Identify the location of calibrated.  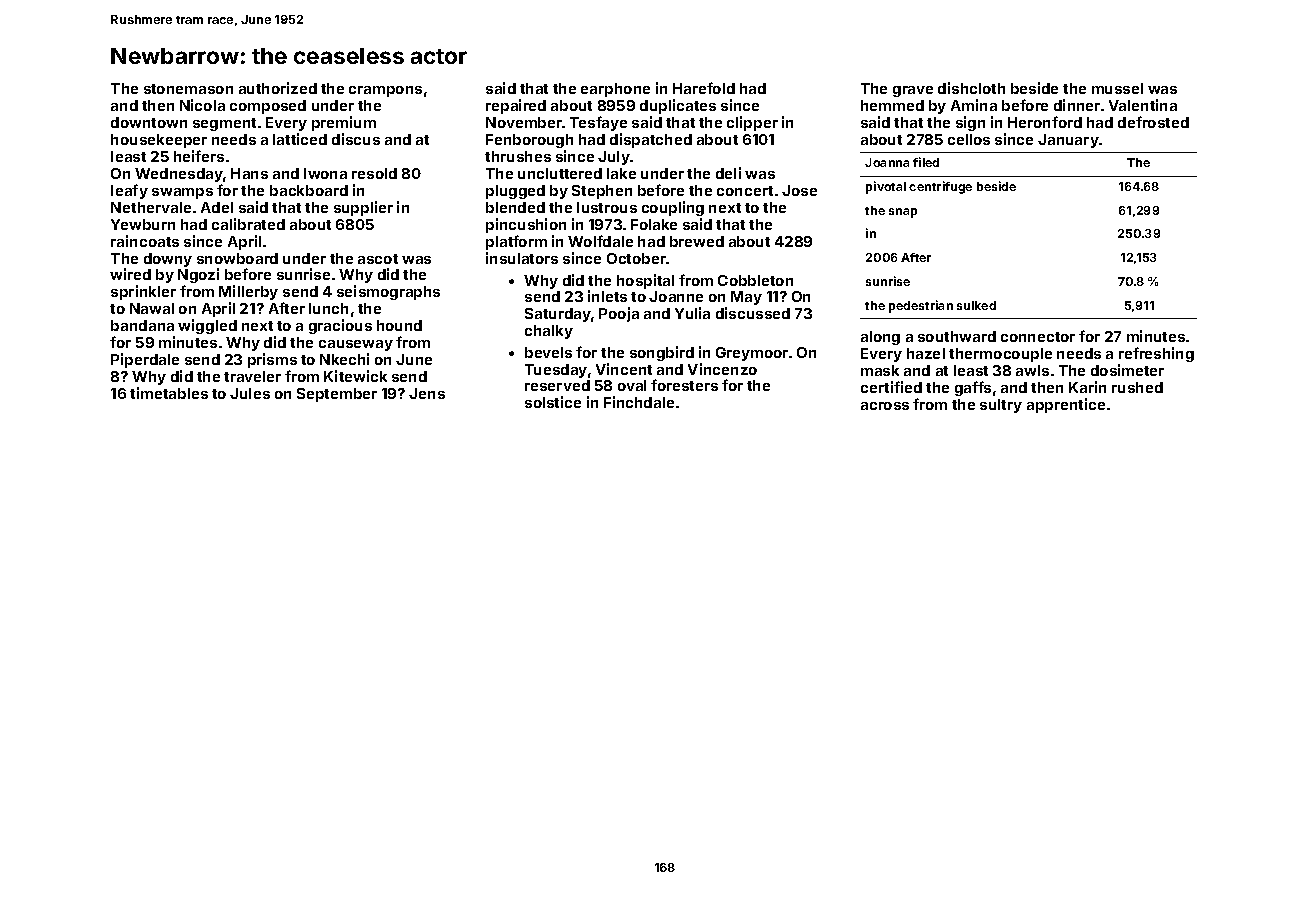
(248, 224).
